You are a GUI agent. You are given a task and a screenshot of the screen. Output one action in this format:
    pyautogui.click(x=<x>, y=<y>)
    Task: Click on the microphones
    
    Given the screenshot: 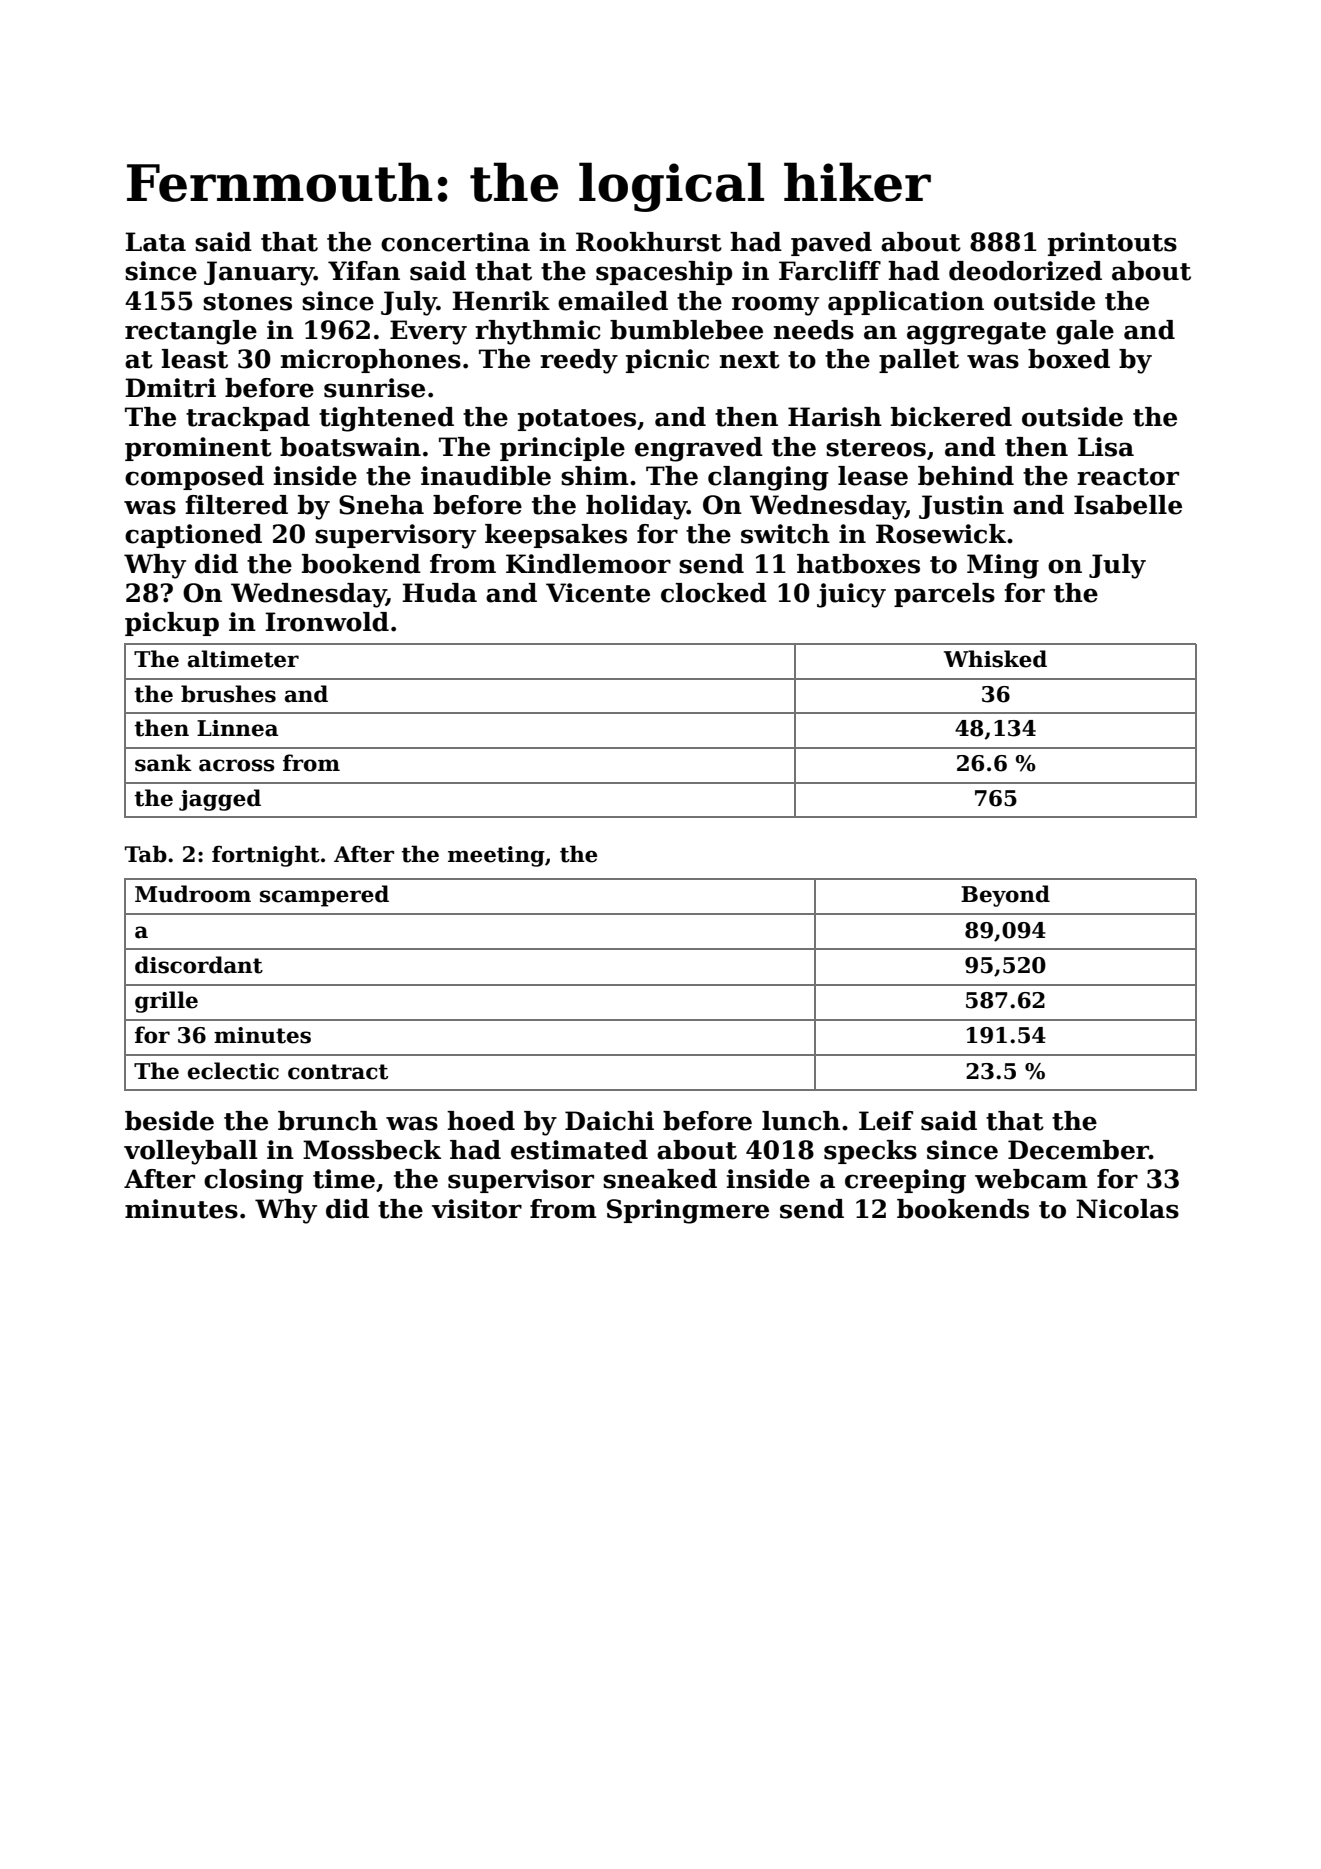 What is the action you would take?
    pyautogui.click(x=371, y=361)
